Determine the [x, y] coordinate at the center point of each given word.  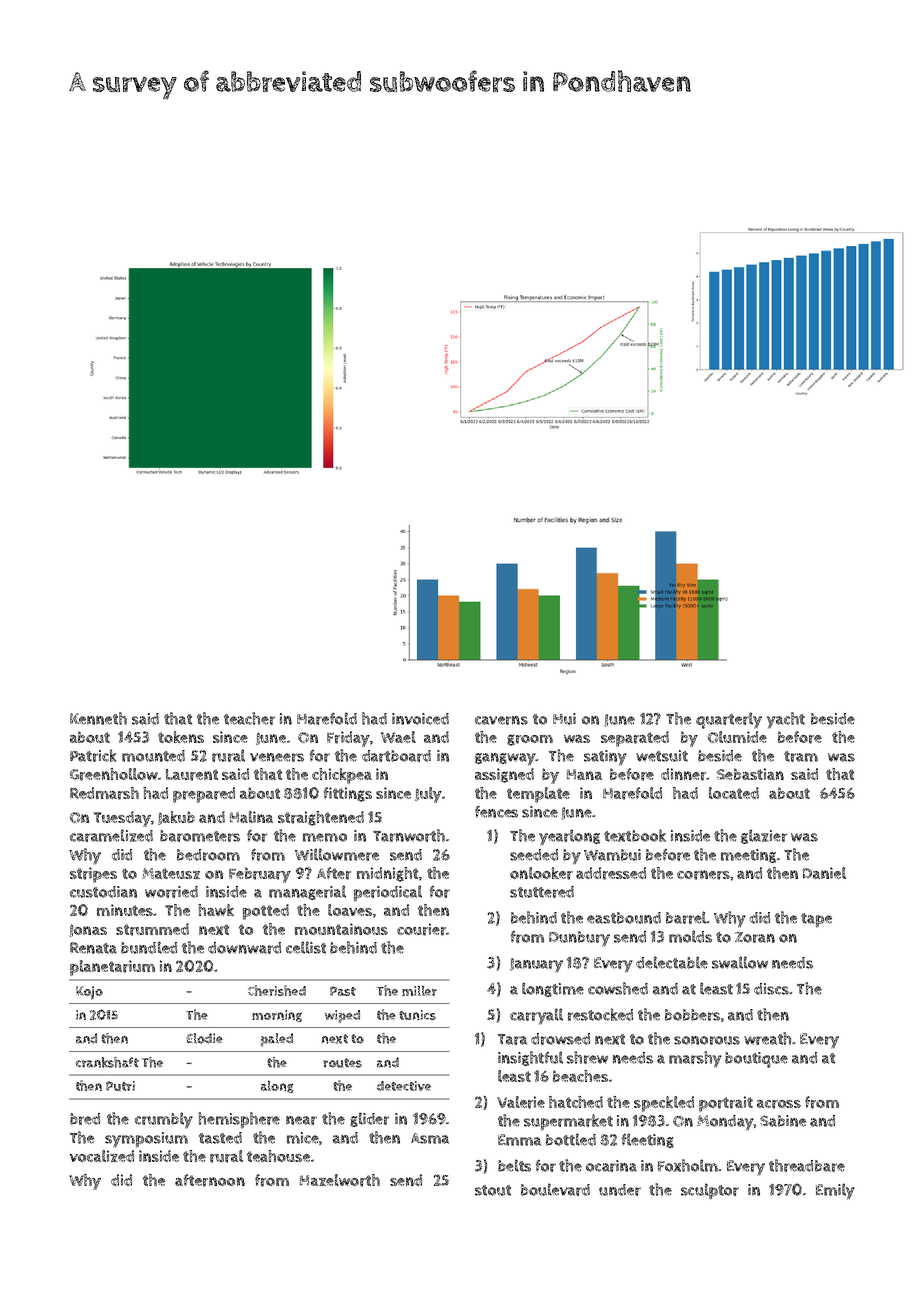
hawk [216, 910]
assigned [504, 775]
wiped [342, 1016]
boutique [756, 1060]
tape [816, 920]
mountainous [341, 929]
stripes [93, 875]
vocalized [101, 1156]
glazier [764, 836]
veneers [277, 757]
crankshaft [107, 1062]
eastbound [624, 918]
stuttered [542, 892]
